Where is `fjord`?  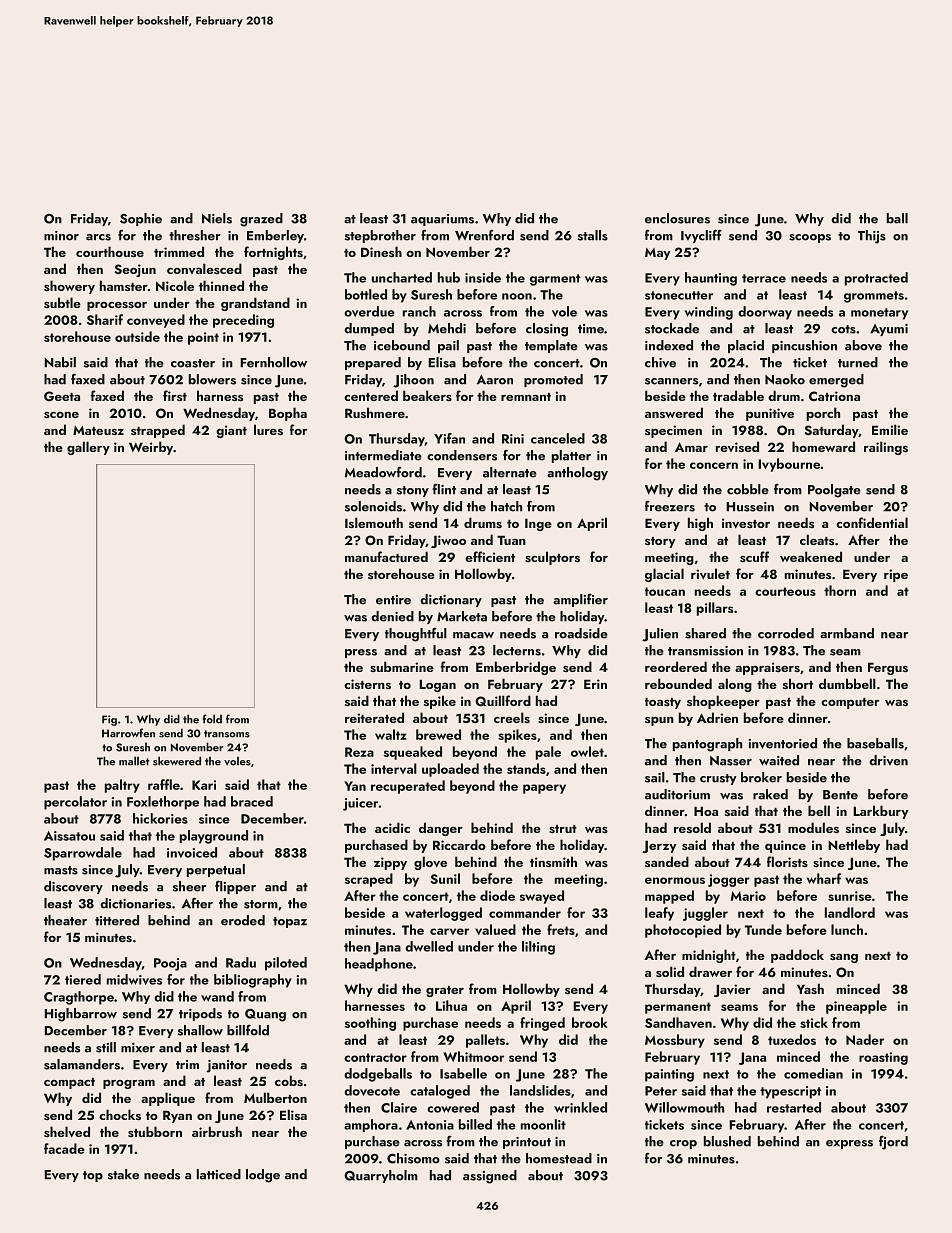 fjord is located at coordinates (893, 1143).
